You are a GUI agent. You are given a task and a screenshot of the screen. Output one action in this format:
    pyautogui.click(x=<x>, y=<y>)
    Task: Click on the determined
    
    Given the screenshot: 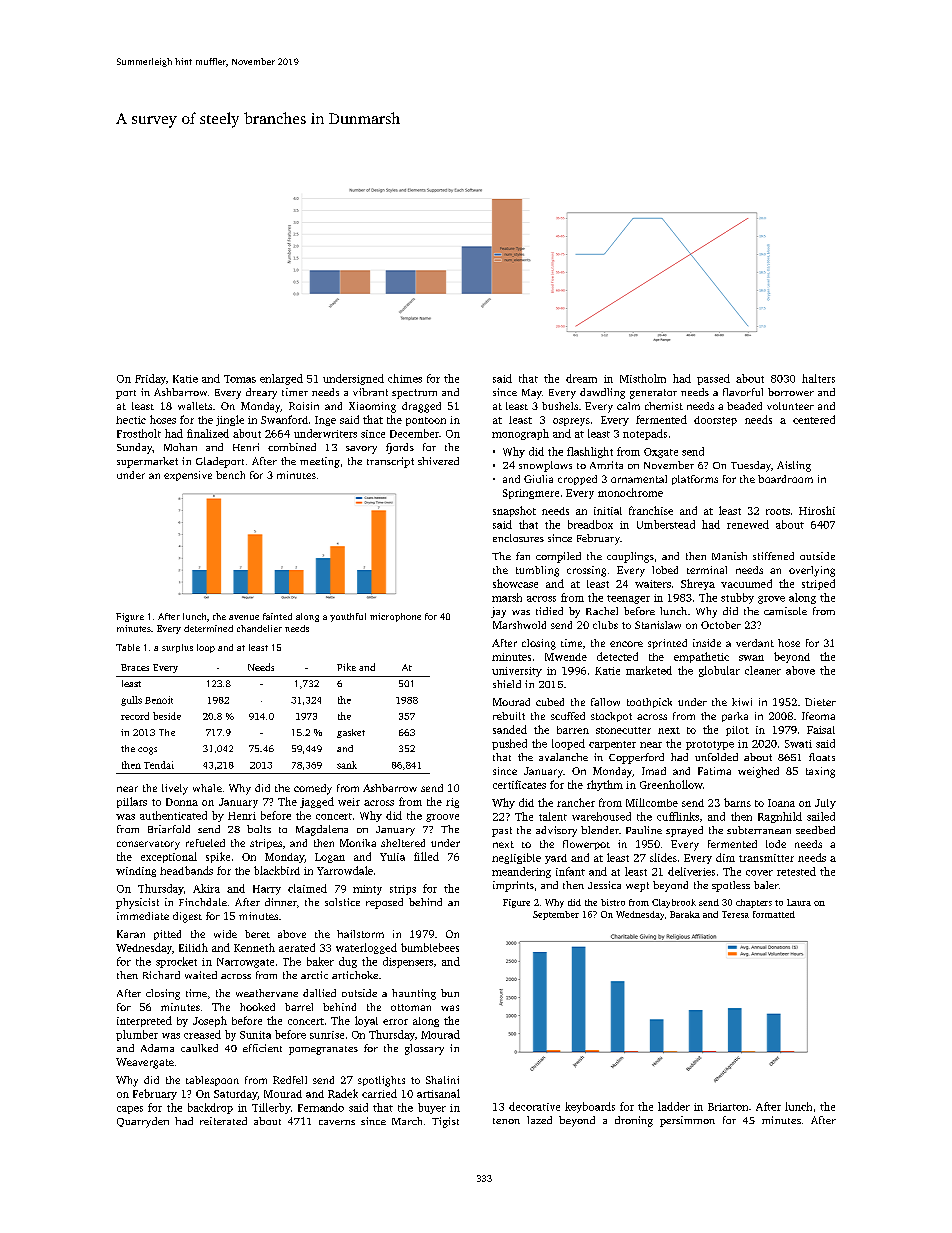 What is the action you would take?
    pyautogui.click(x=208, y=628)
